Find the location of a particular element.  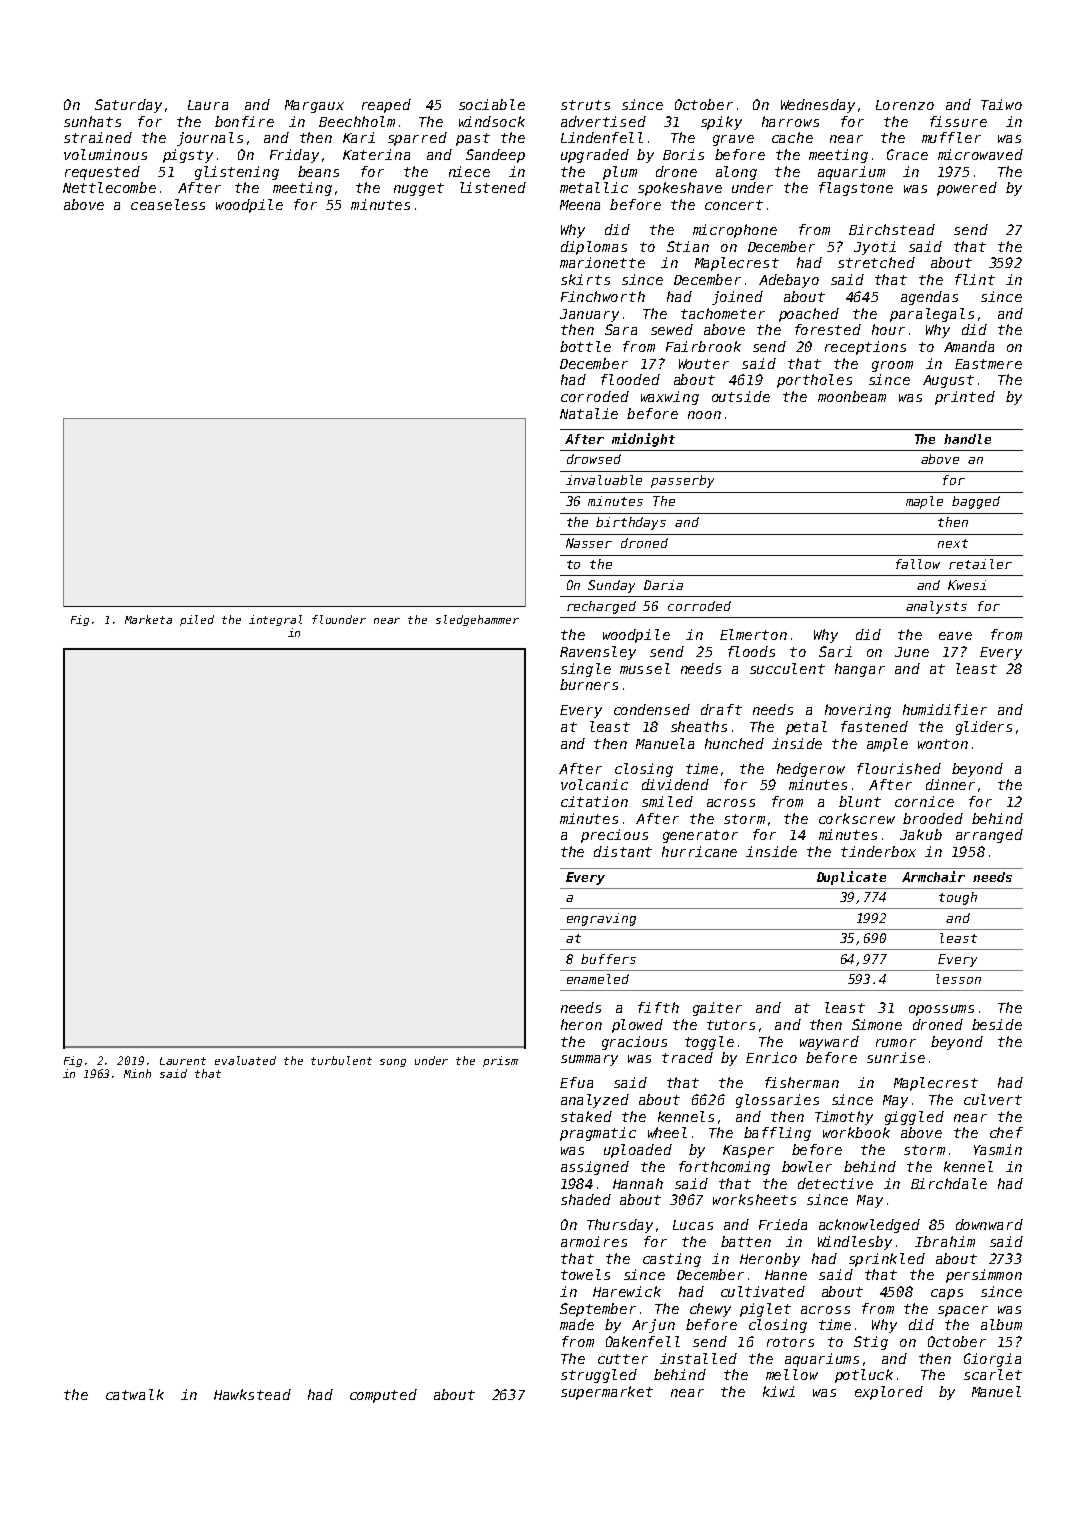

sheaths is located at coordinates (699, 726).
